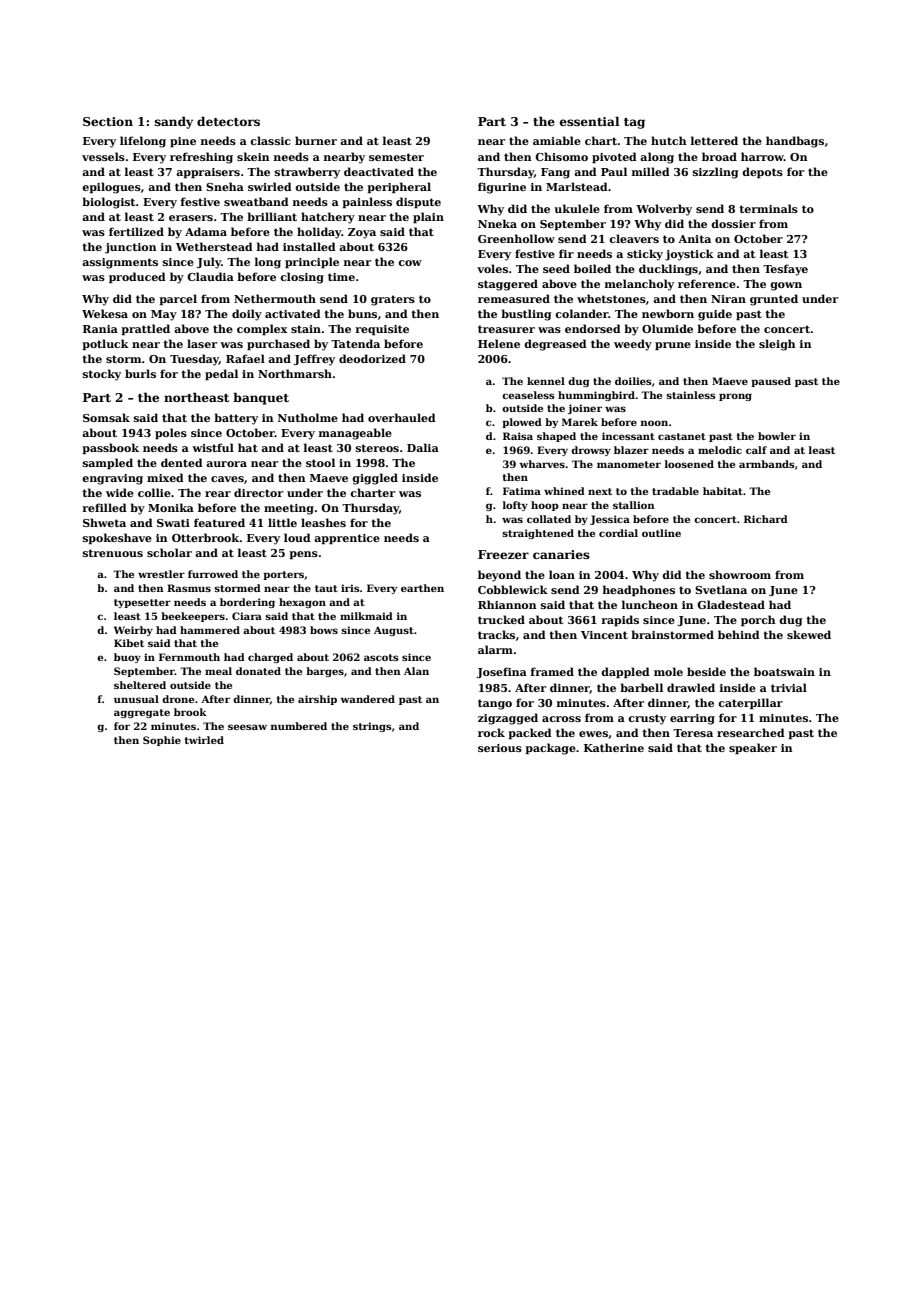  I want to click on apprentice, so click(347, 539).
